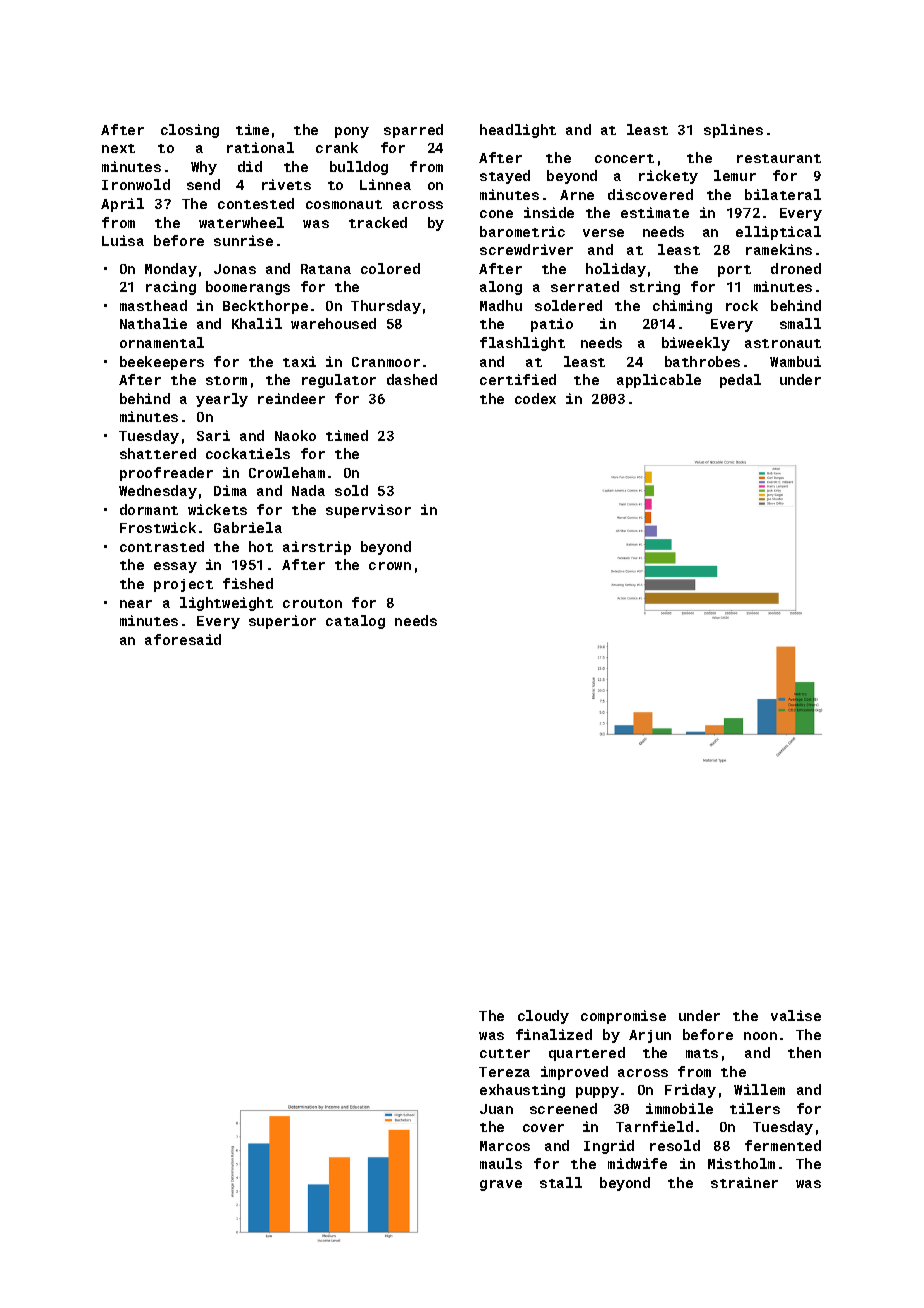  What do you see at coordinates (518, 131) in the screenshot?
I see `headlight` at bounding box center [518, 131].
